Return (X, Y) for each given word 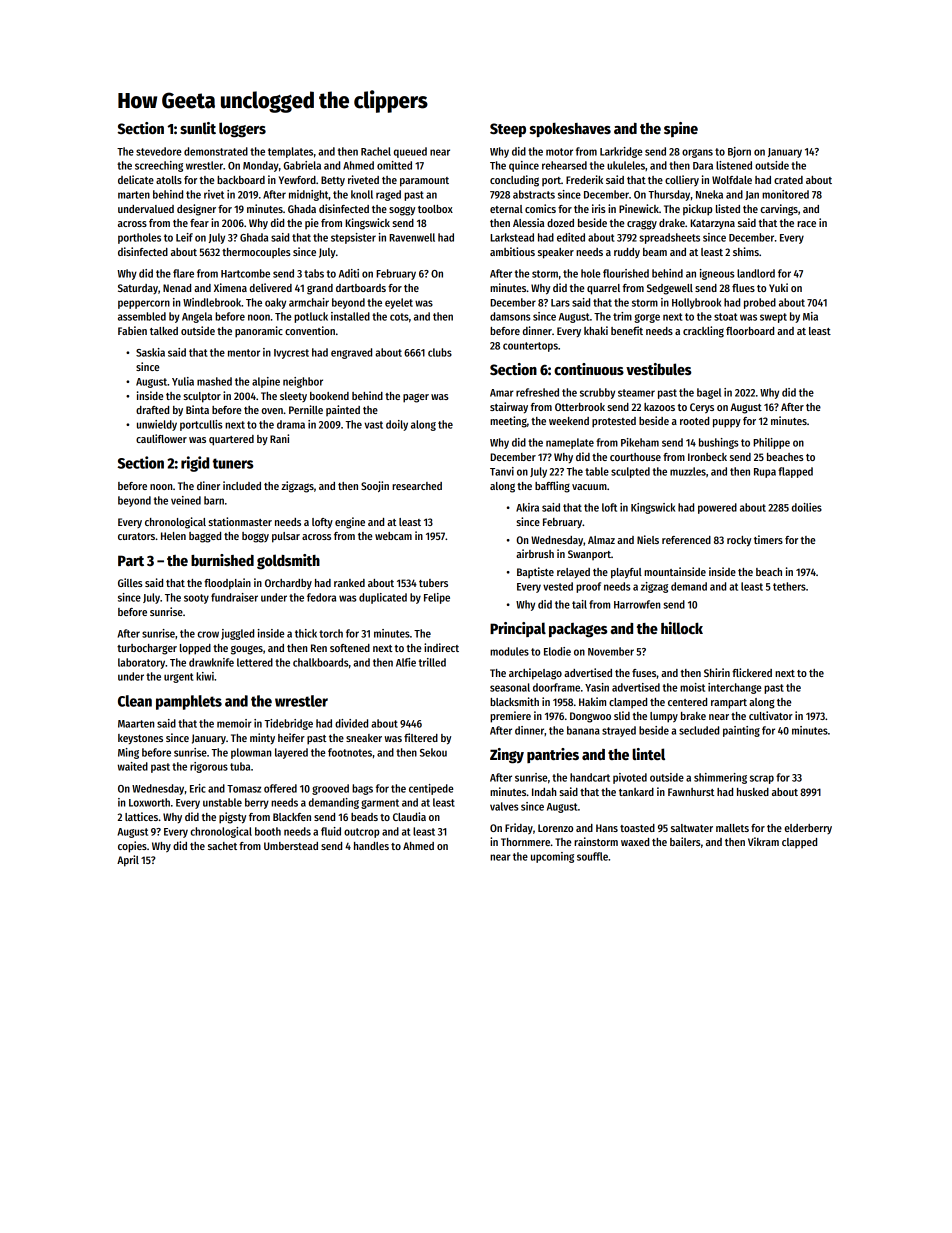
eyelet (399, 303)
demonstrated (216, 151)
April (128, 861)
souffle (592, 856)
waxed (635, 842)
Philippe (771, 443)
